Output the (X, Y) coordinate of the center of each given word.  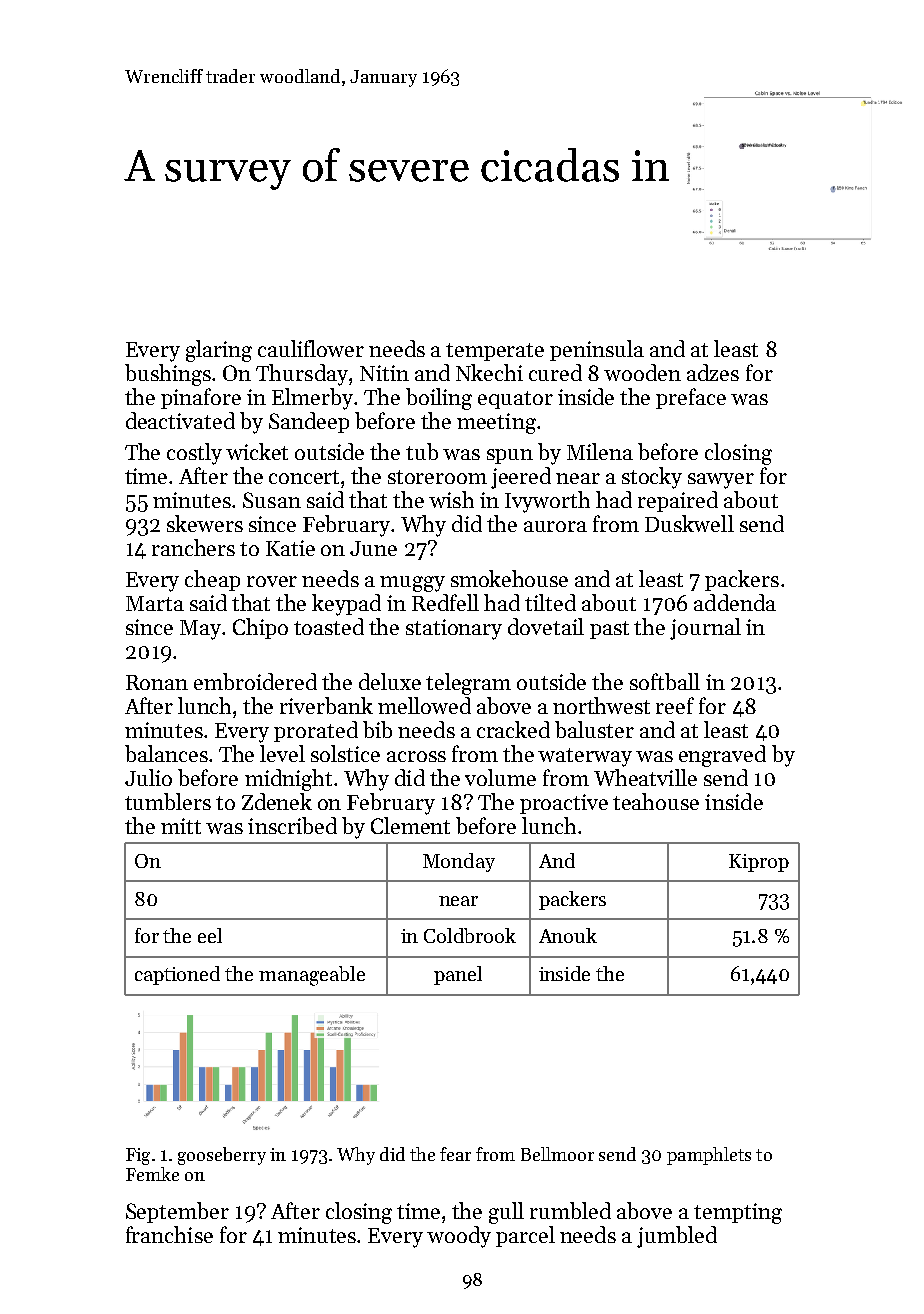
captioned (177, 975)
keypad (346, 605)
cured (555, 372)
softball (665, 681)
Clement (410, 825)
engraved (722, 756)
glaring (219, 351)
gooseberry (222, 1156)
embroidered (255, 681)
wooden (642, 372)
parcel (525, 1236)
